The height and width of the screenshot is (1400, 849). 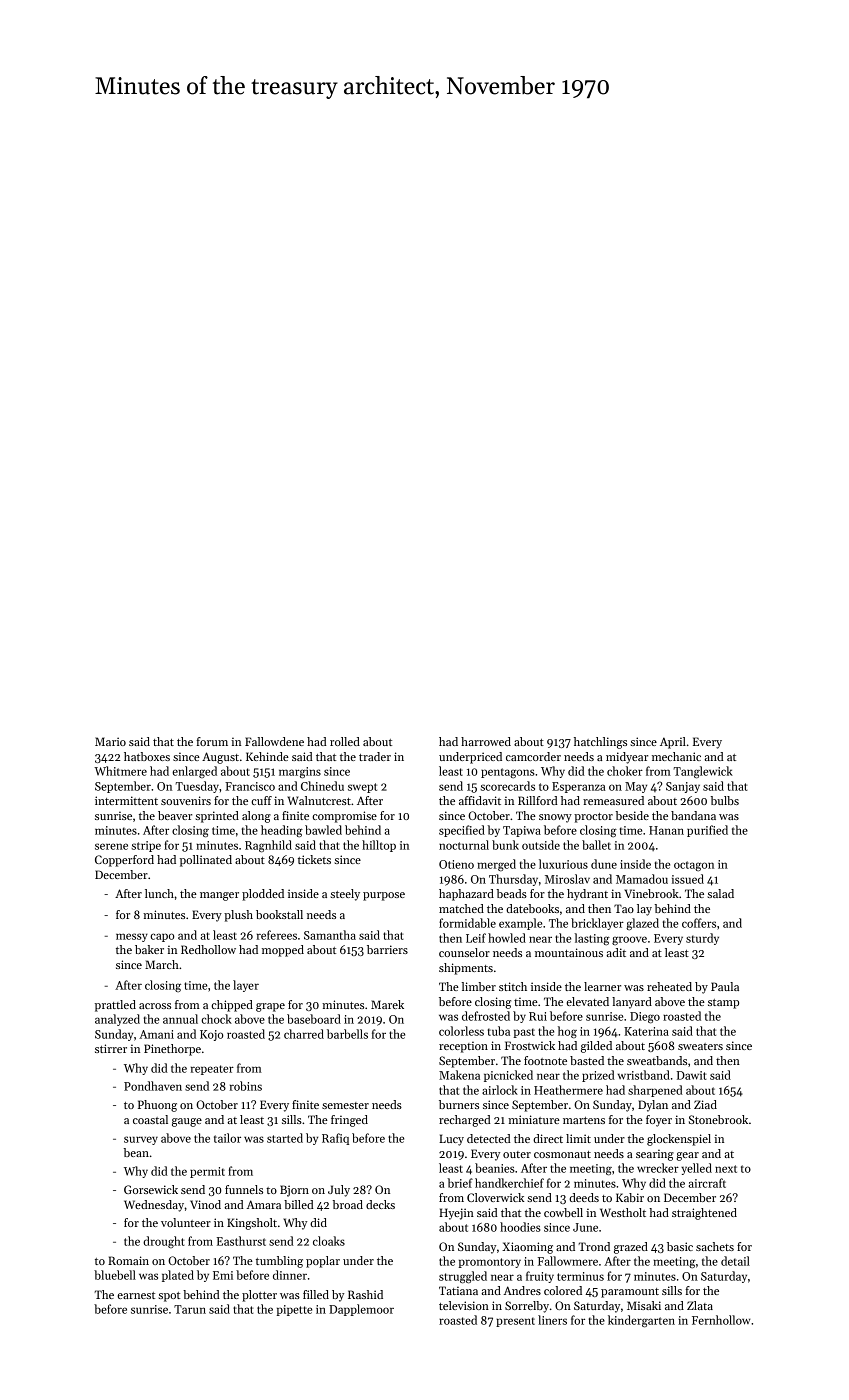 What do you see at coordinates (314, 1019) in the screenshot?
I see `baseboard` at bounding box center [314, 1019].
